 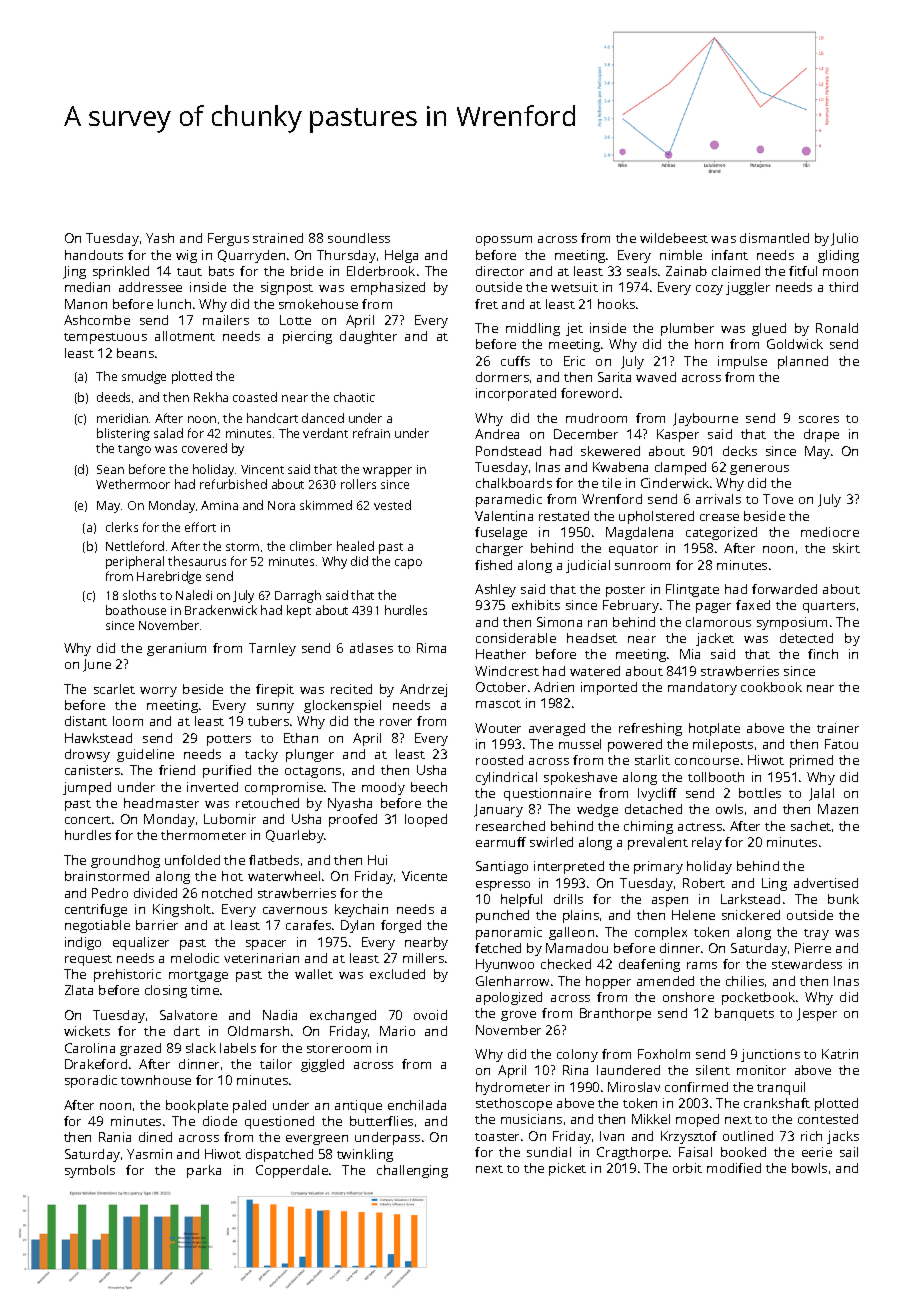 I want to click on Rania, so click(x=115, y=1137).
